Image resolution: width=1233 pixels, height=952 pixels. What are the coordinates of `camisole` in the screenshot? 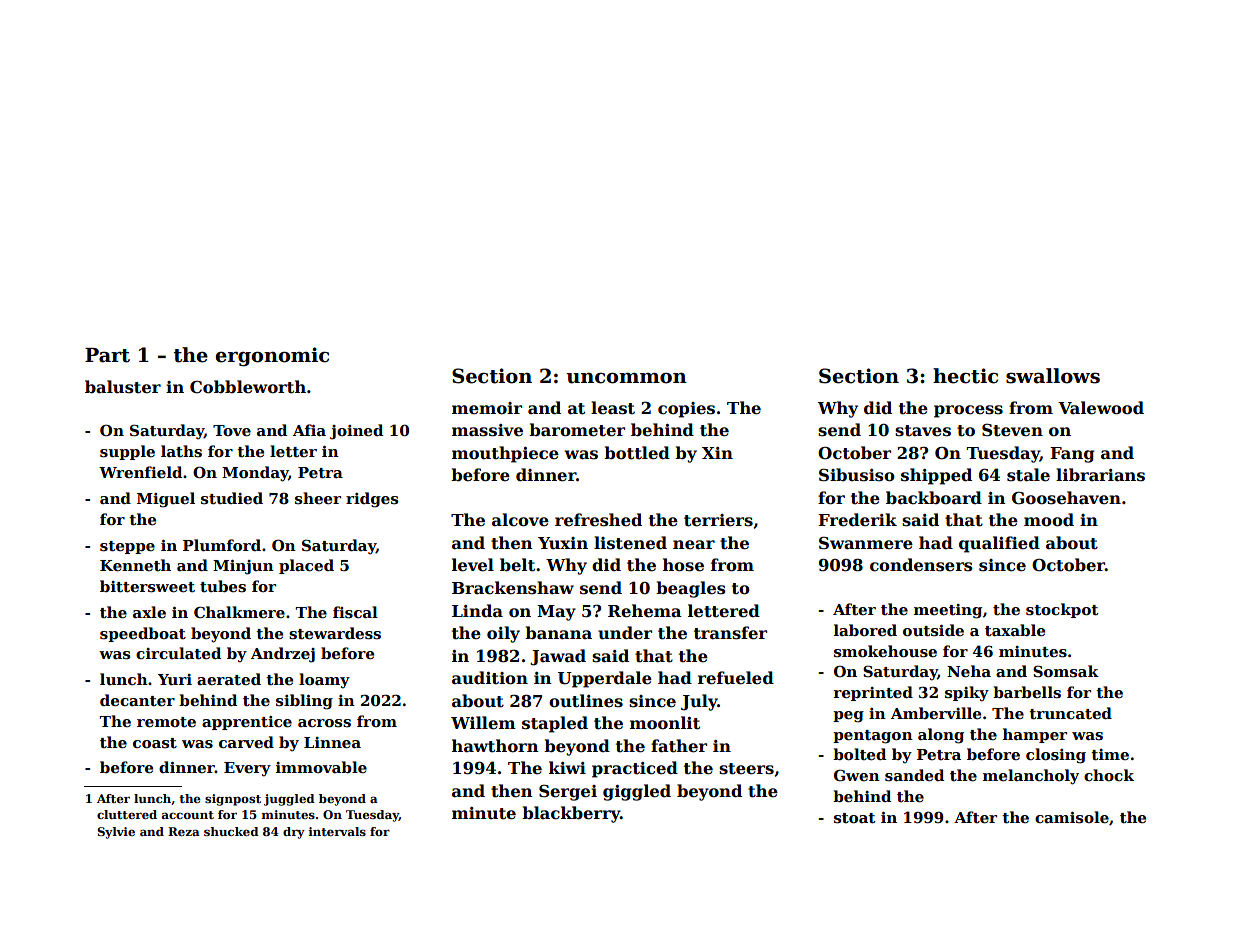 It's located at (1072, 817).
